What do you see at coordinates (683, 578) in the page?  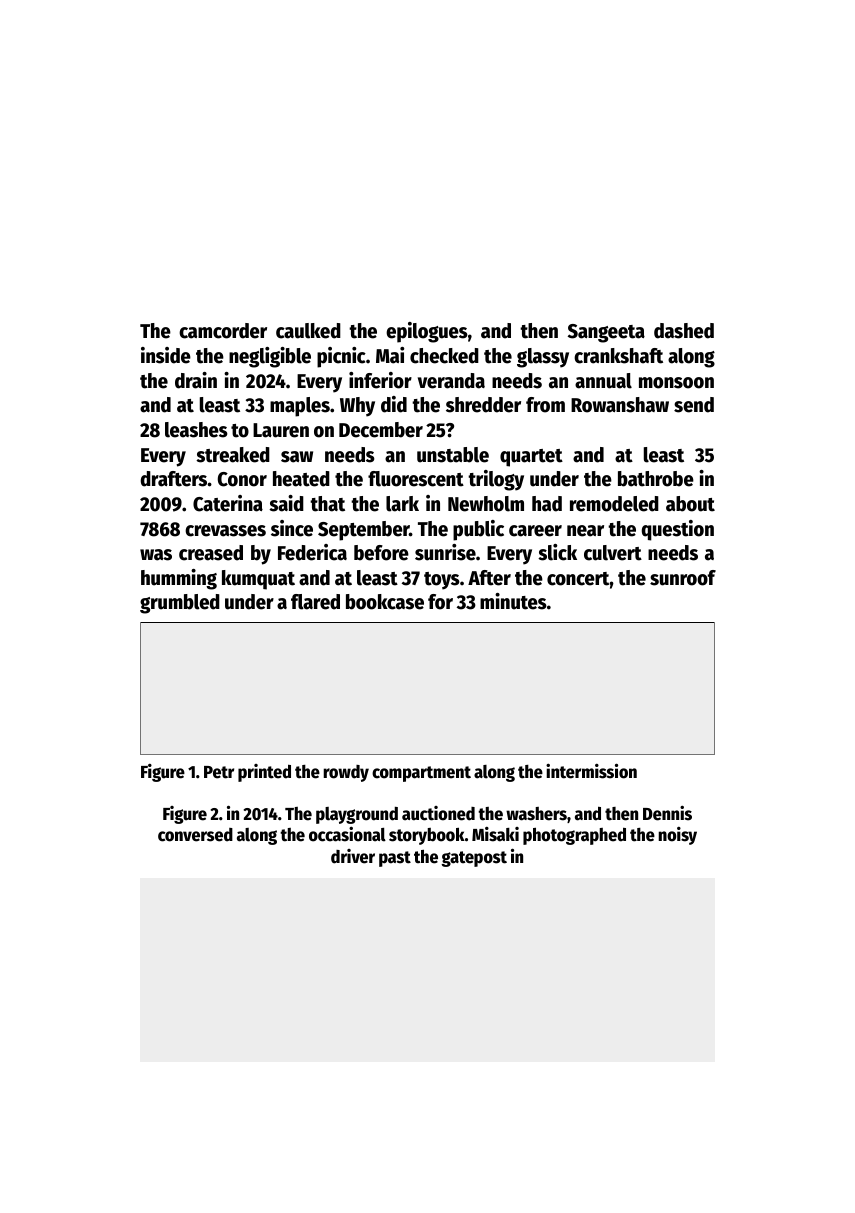 I see `sunroof` at bounding box center [683, 578].
